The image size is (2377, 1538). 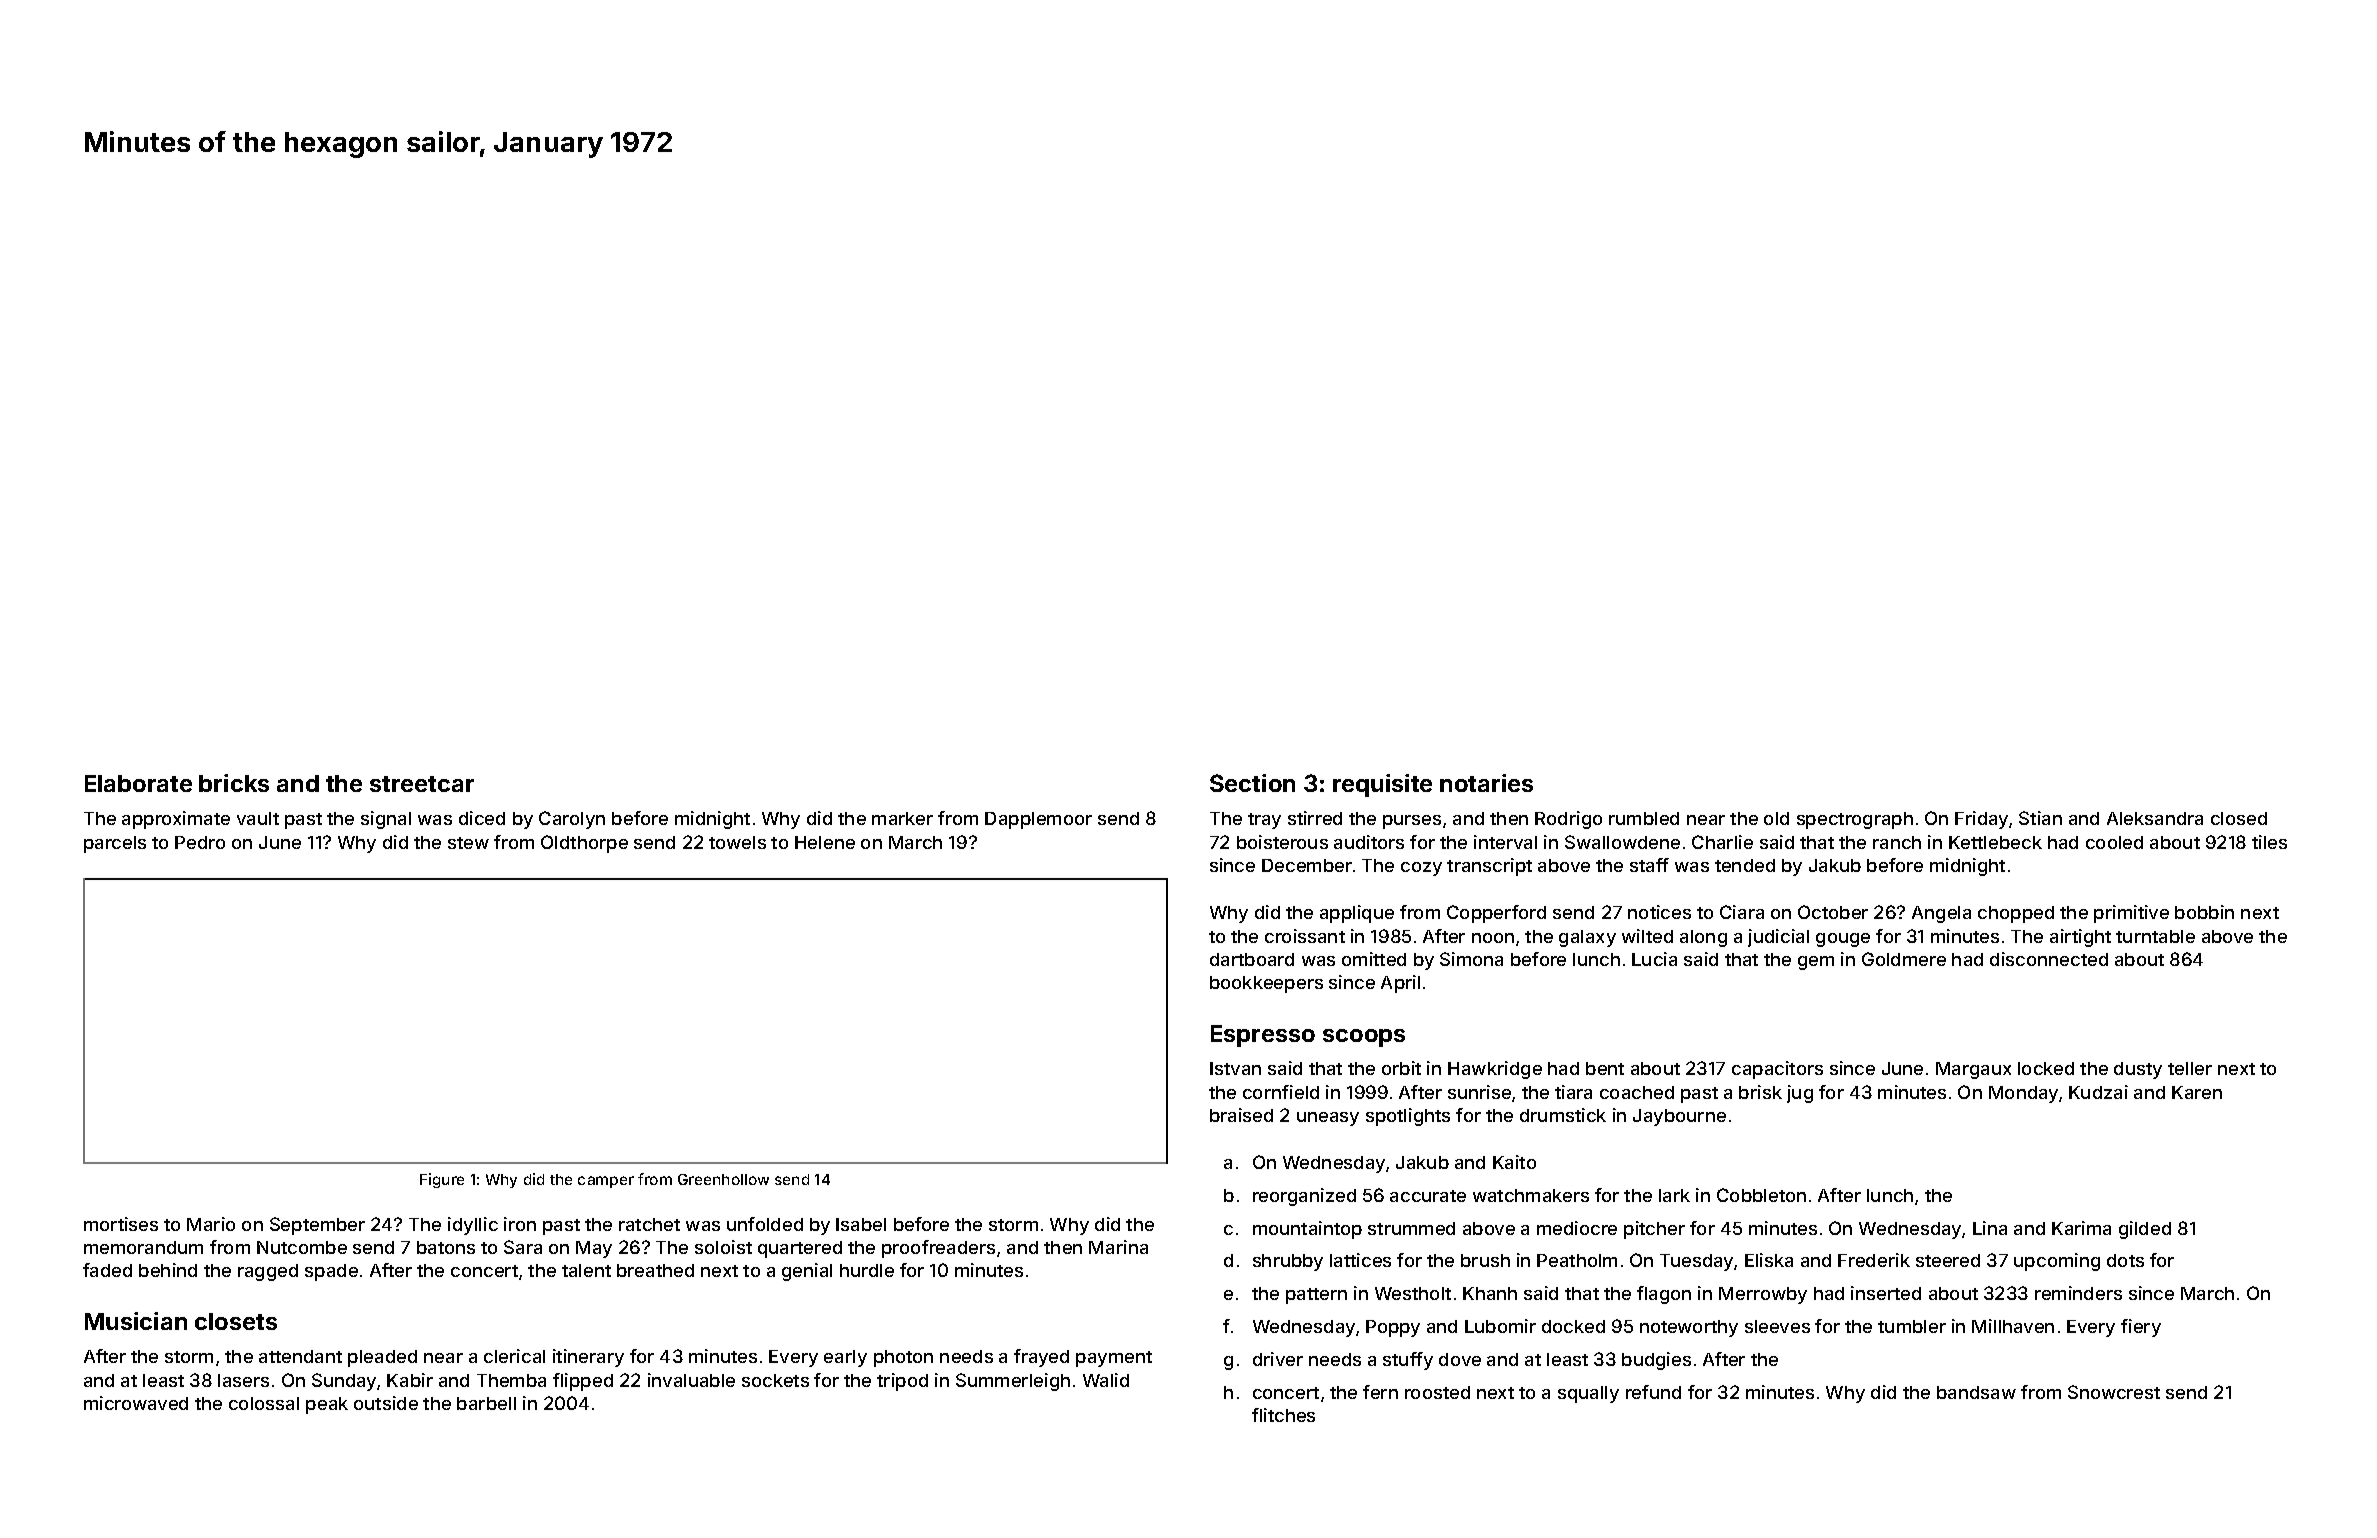 What do you see at coordinates (606, 1182) in the screenshot?
I see `camper` at bounding box center [606, 1182].
